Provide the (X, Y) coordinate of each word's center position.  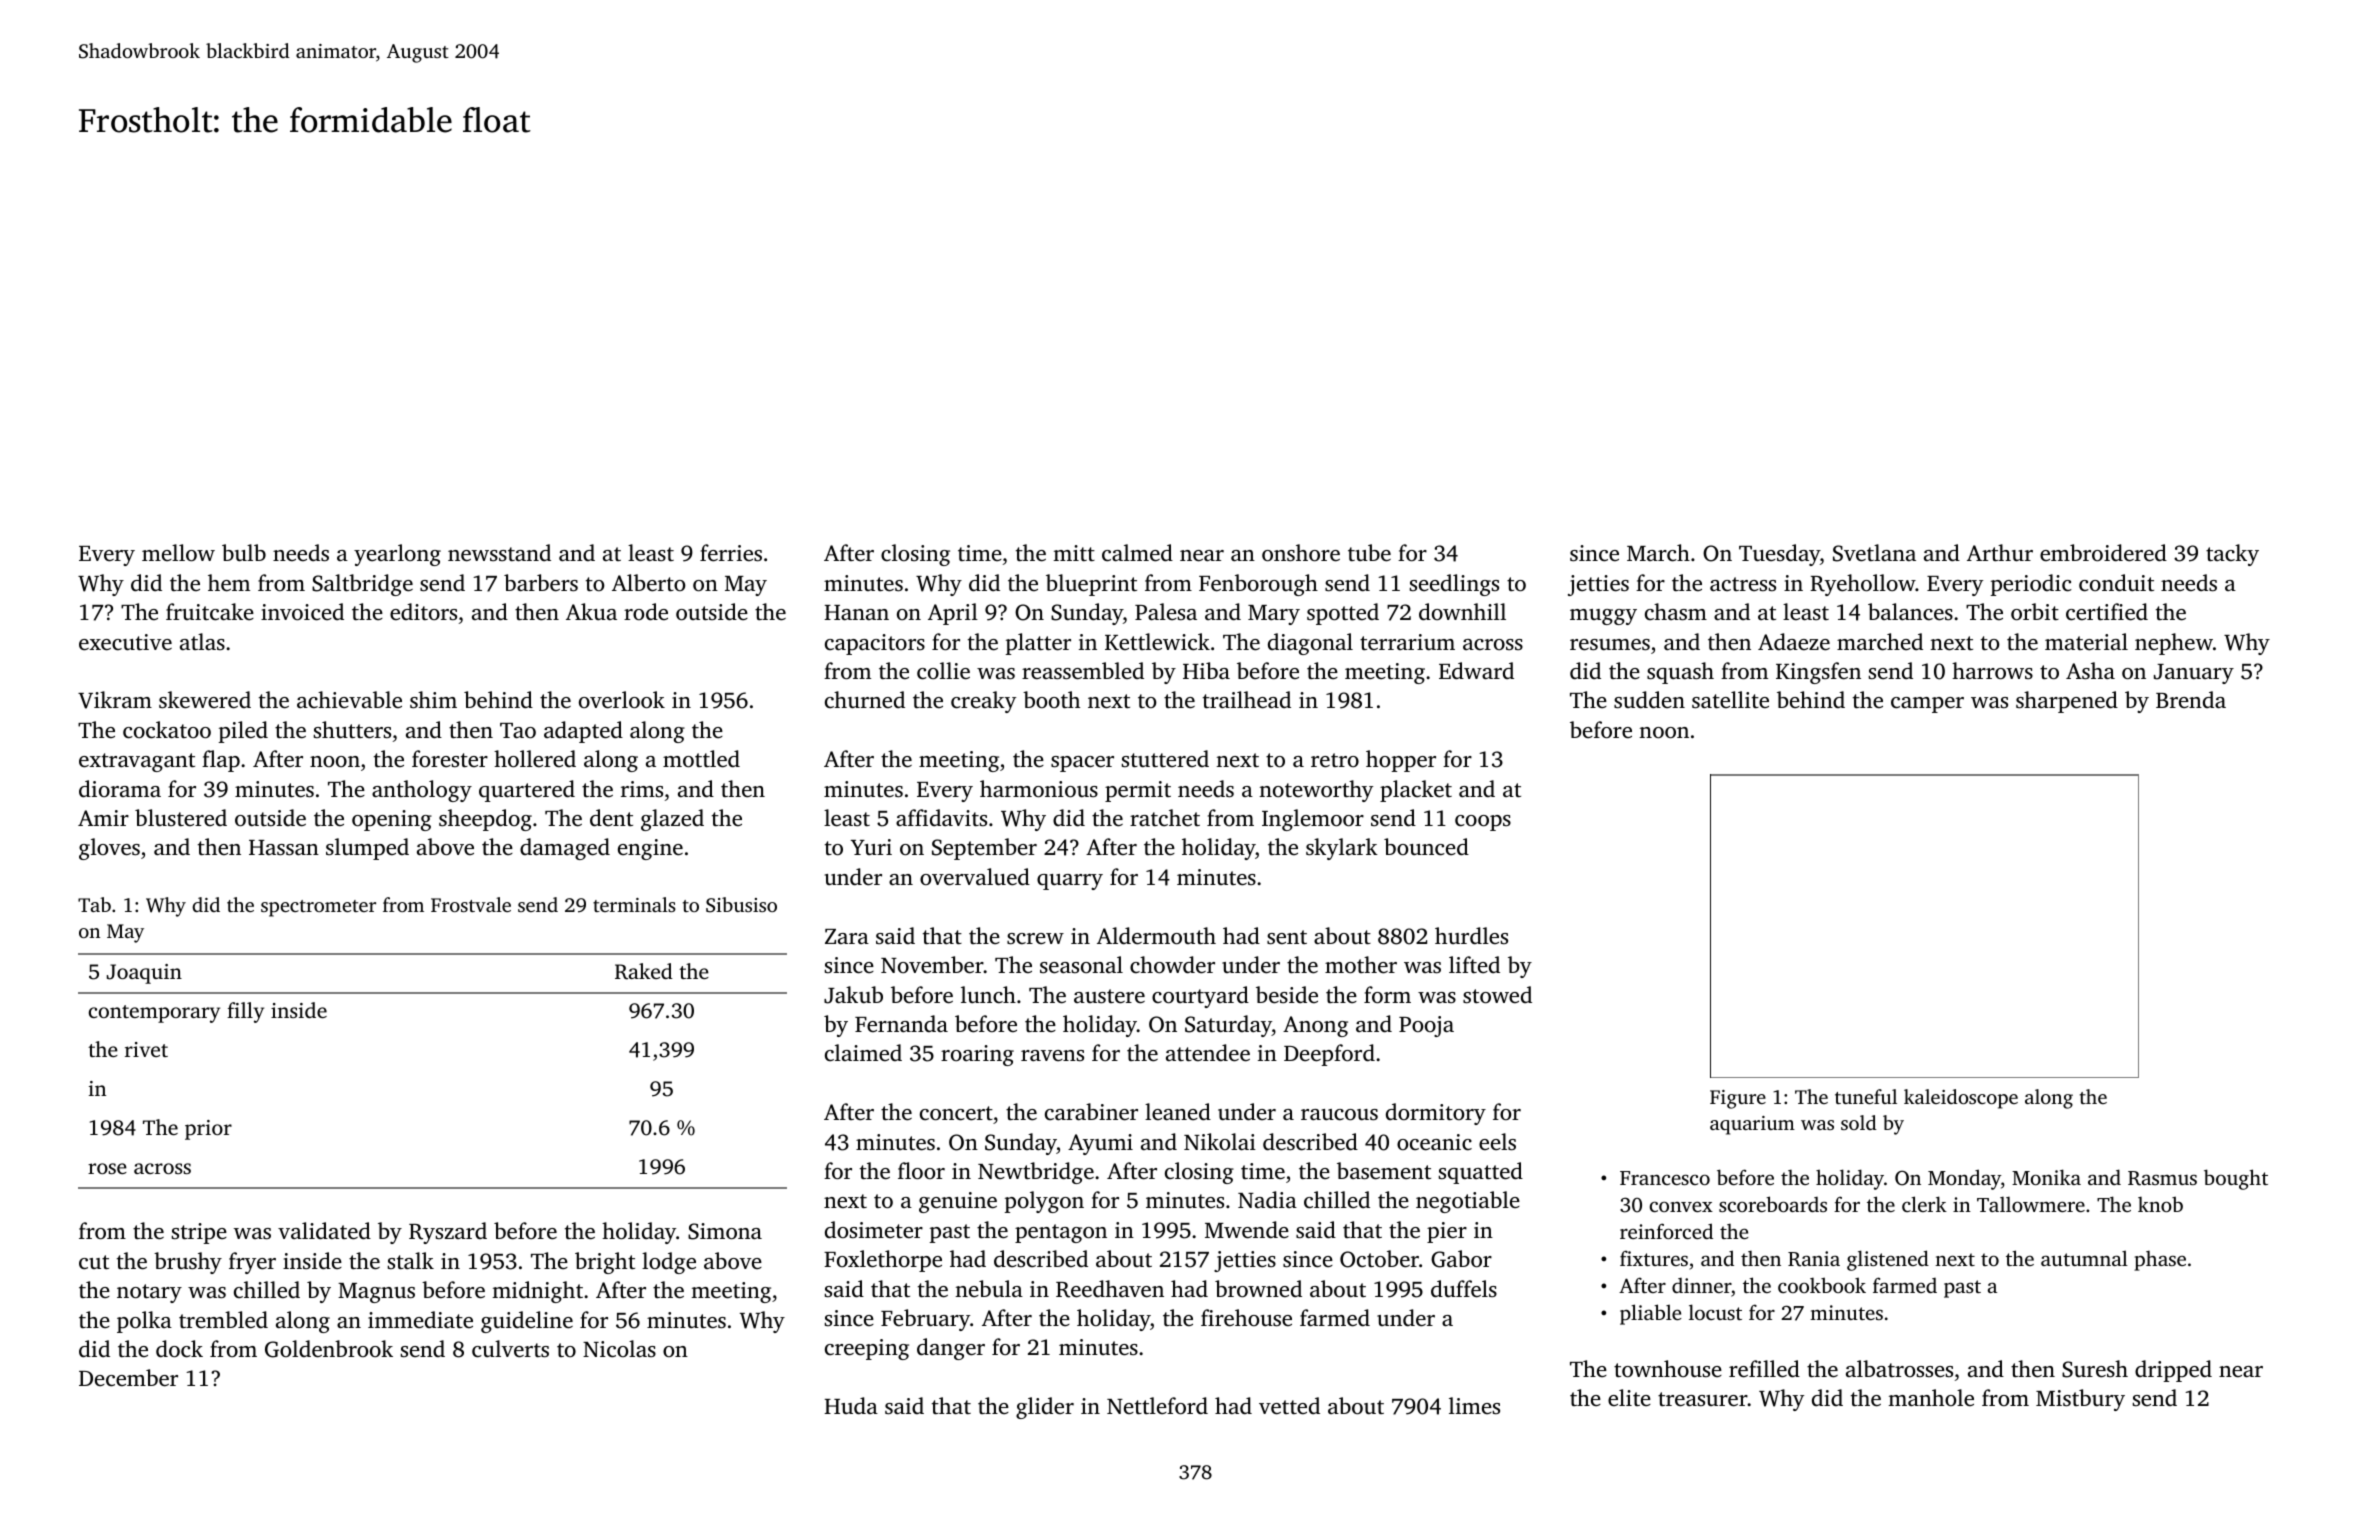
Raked (644, 971)
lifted (1474, 964)
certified (2107, 612)
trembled (223, 1320)
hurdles (1471, 936)
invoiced (302, 612)
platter (1038, 644)
